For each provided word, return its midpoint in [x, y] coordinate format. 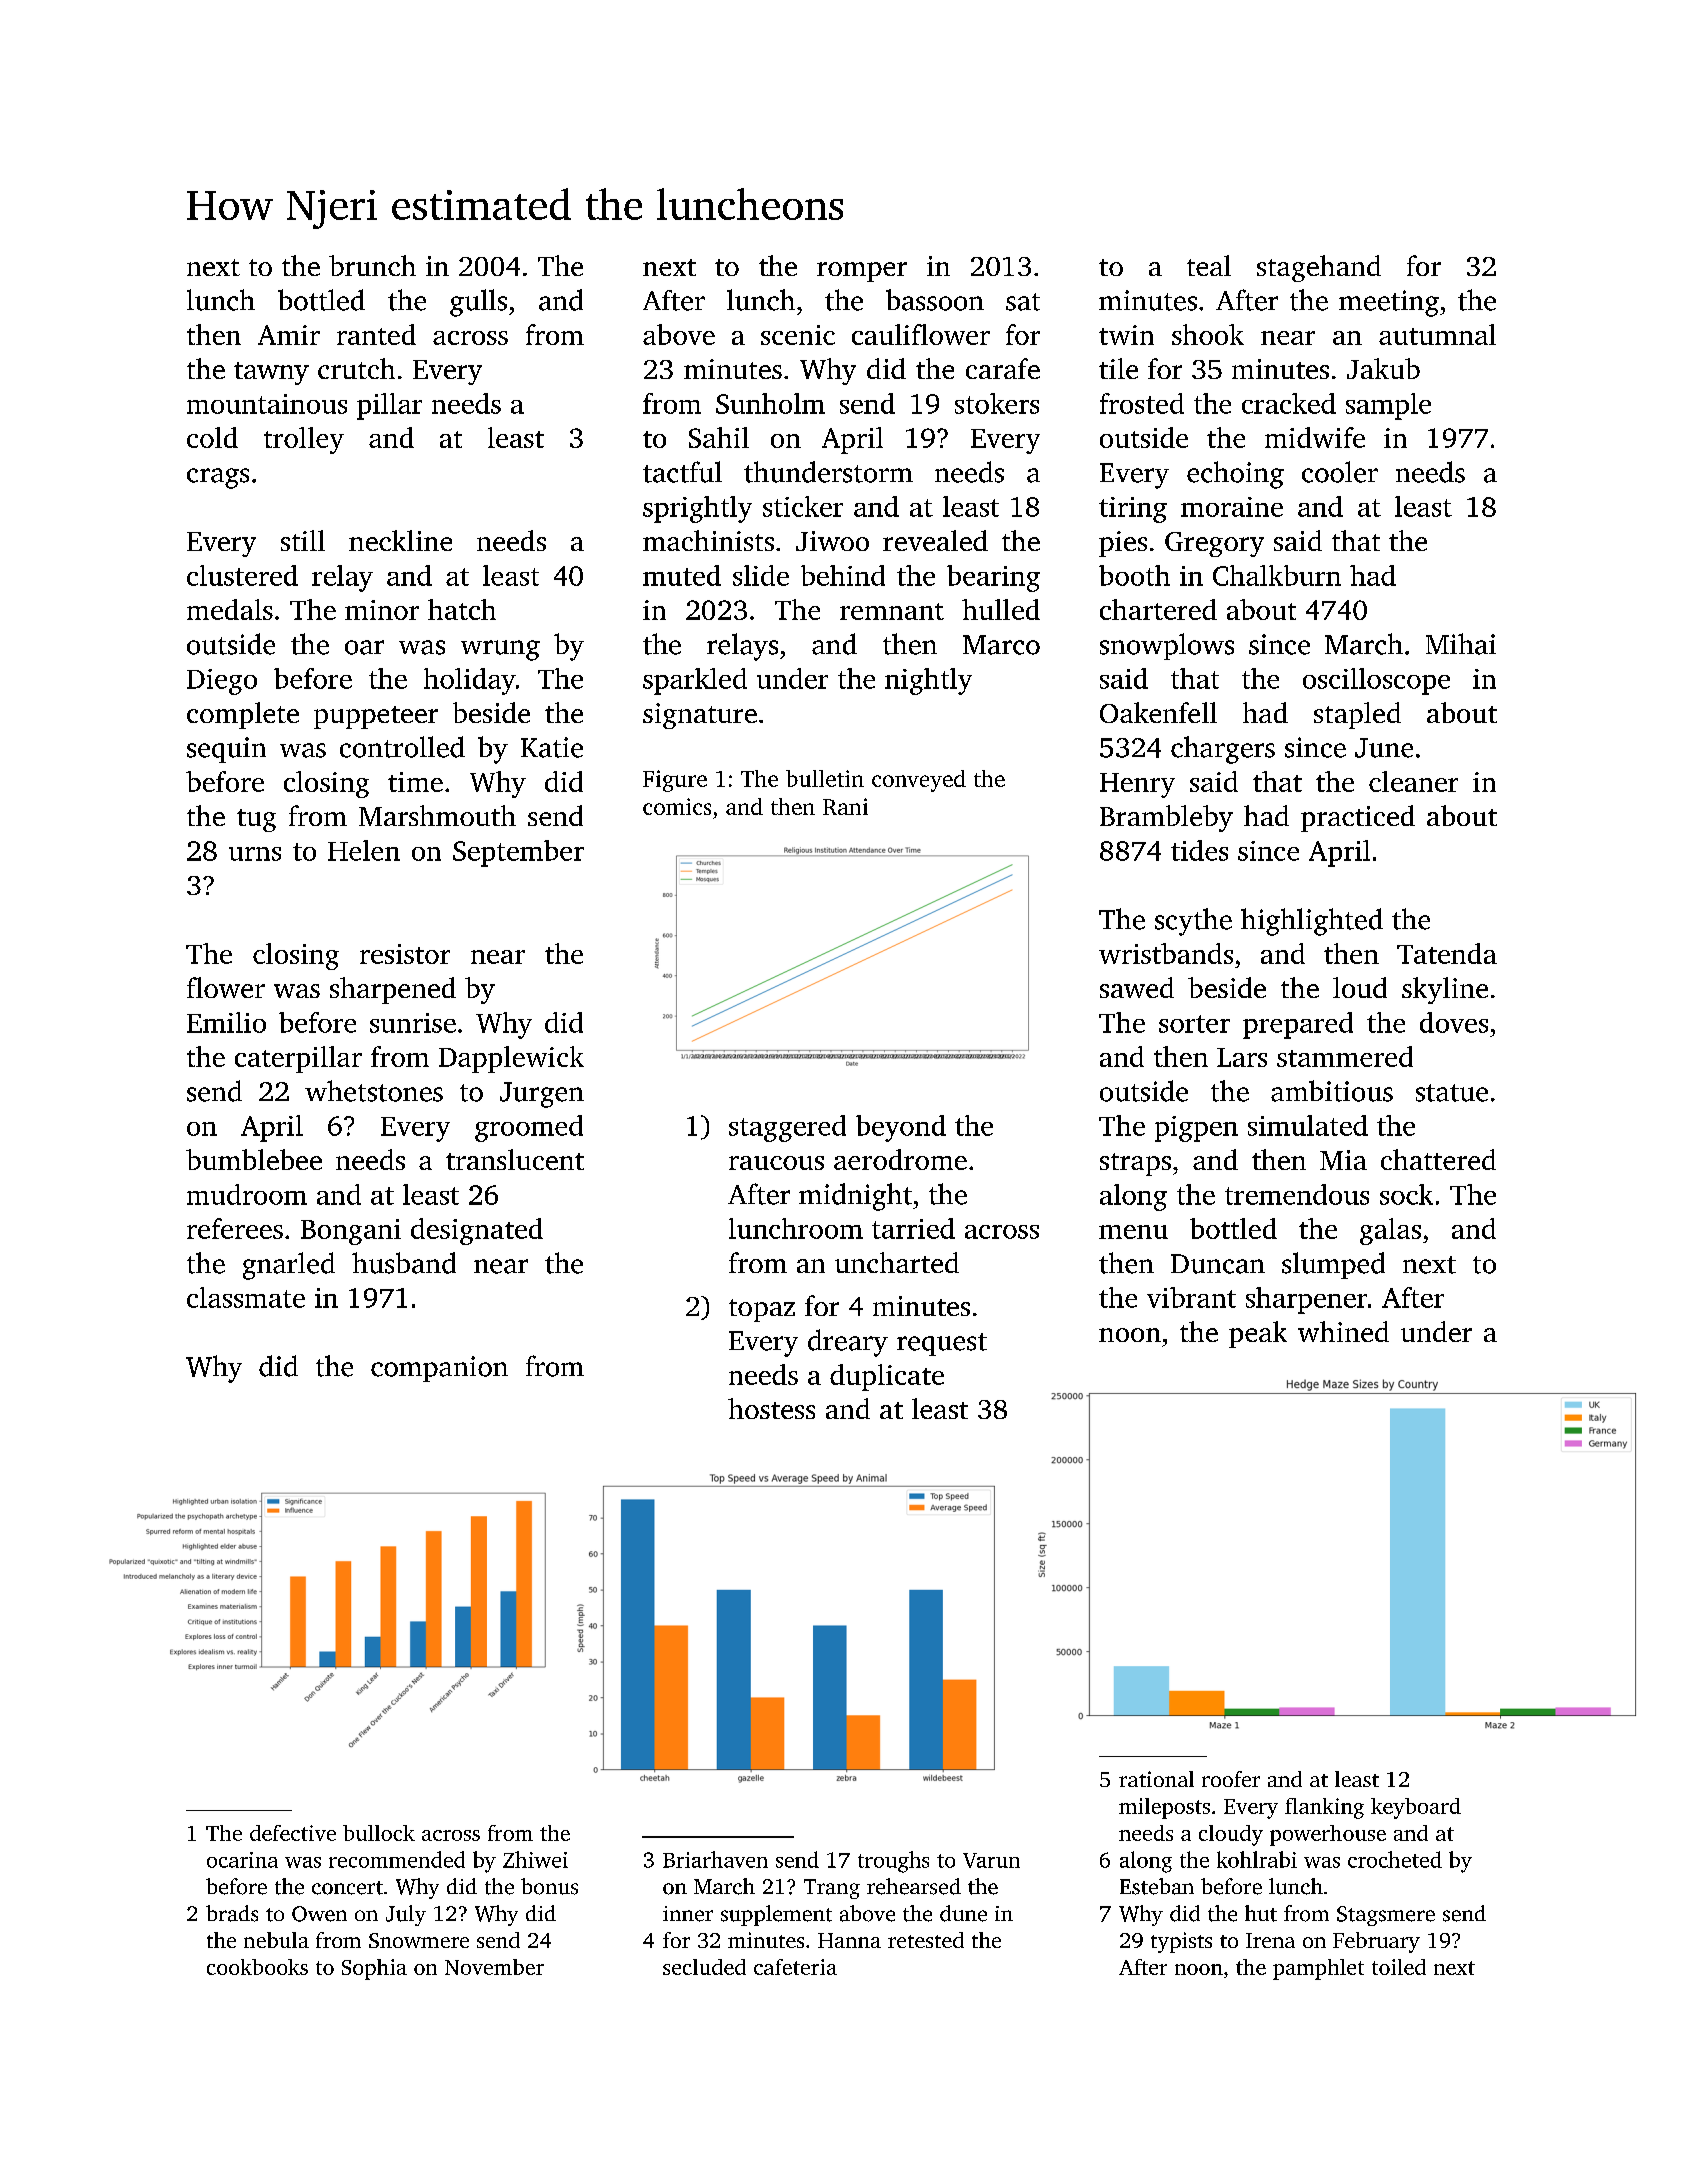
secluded [704, 1967]
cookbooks [257, 1967]
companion [439, 1369]
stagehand [1319, 268]
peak [1258, 1334]
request [942, 1344]
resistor [405, 954]
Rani [845, 806]
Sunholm [770, 403]
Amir [289, 335]
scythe [1193, 922]
